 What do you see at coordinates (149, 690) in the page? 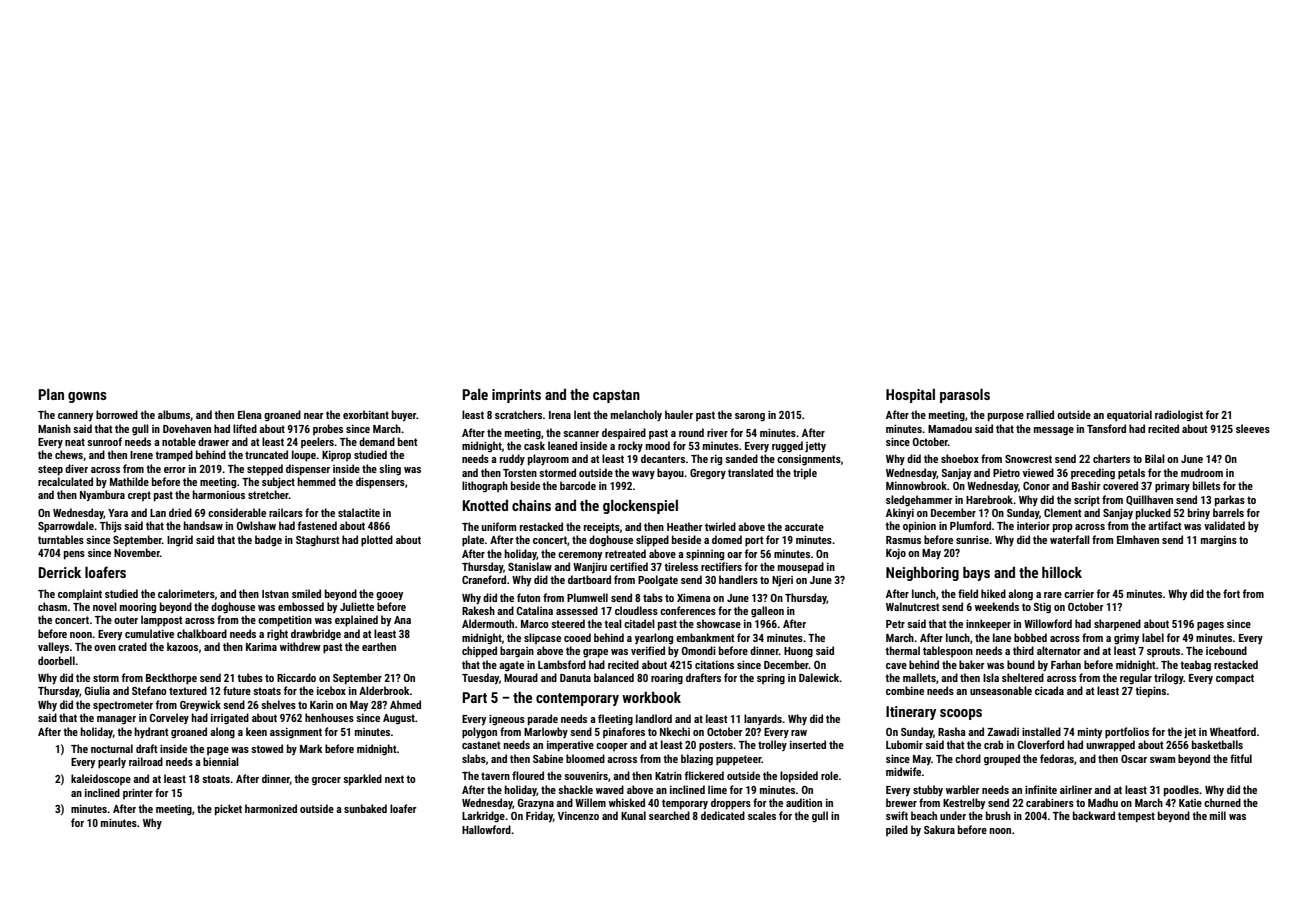
I see `Stefano` at bounding box center [149, 690].
